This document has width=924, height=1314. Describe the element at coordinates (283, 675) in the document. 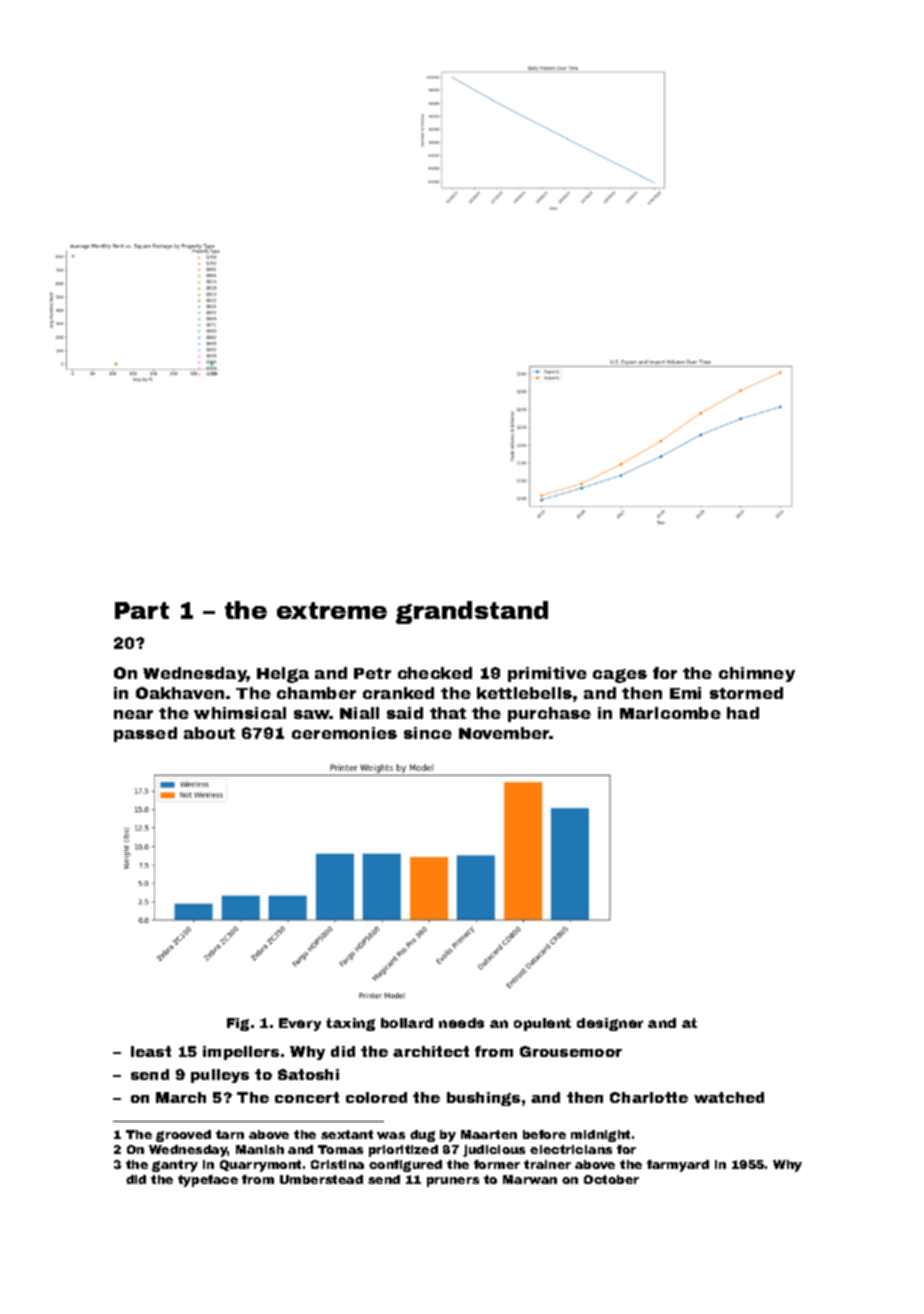

I see `Helga` at that location.
